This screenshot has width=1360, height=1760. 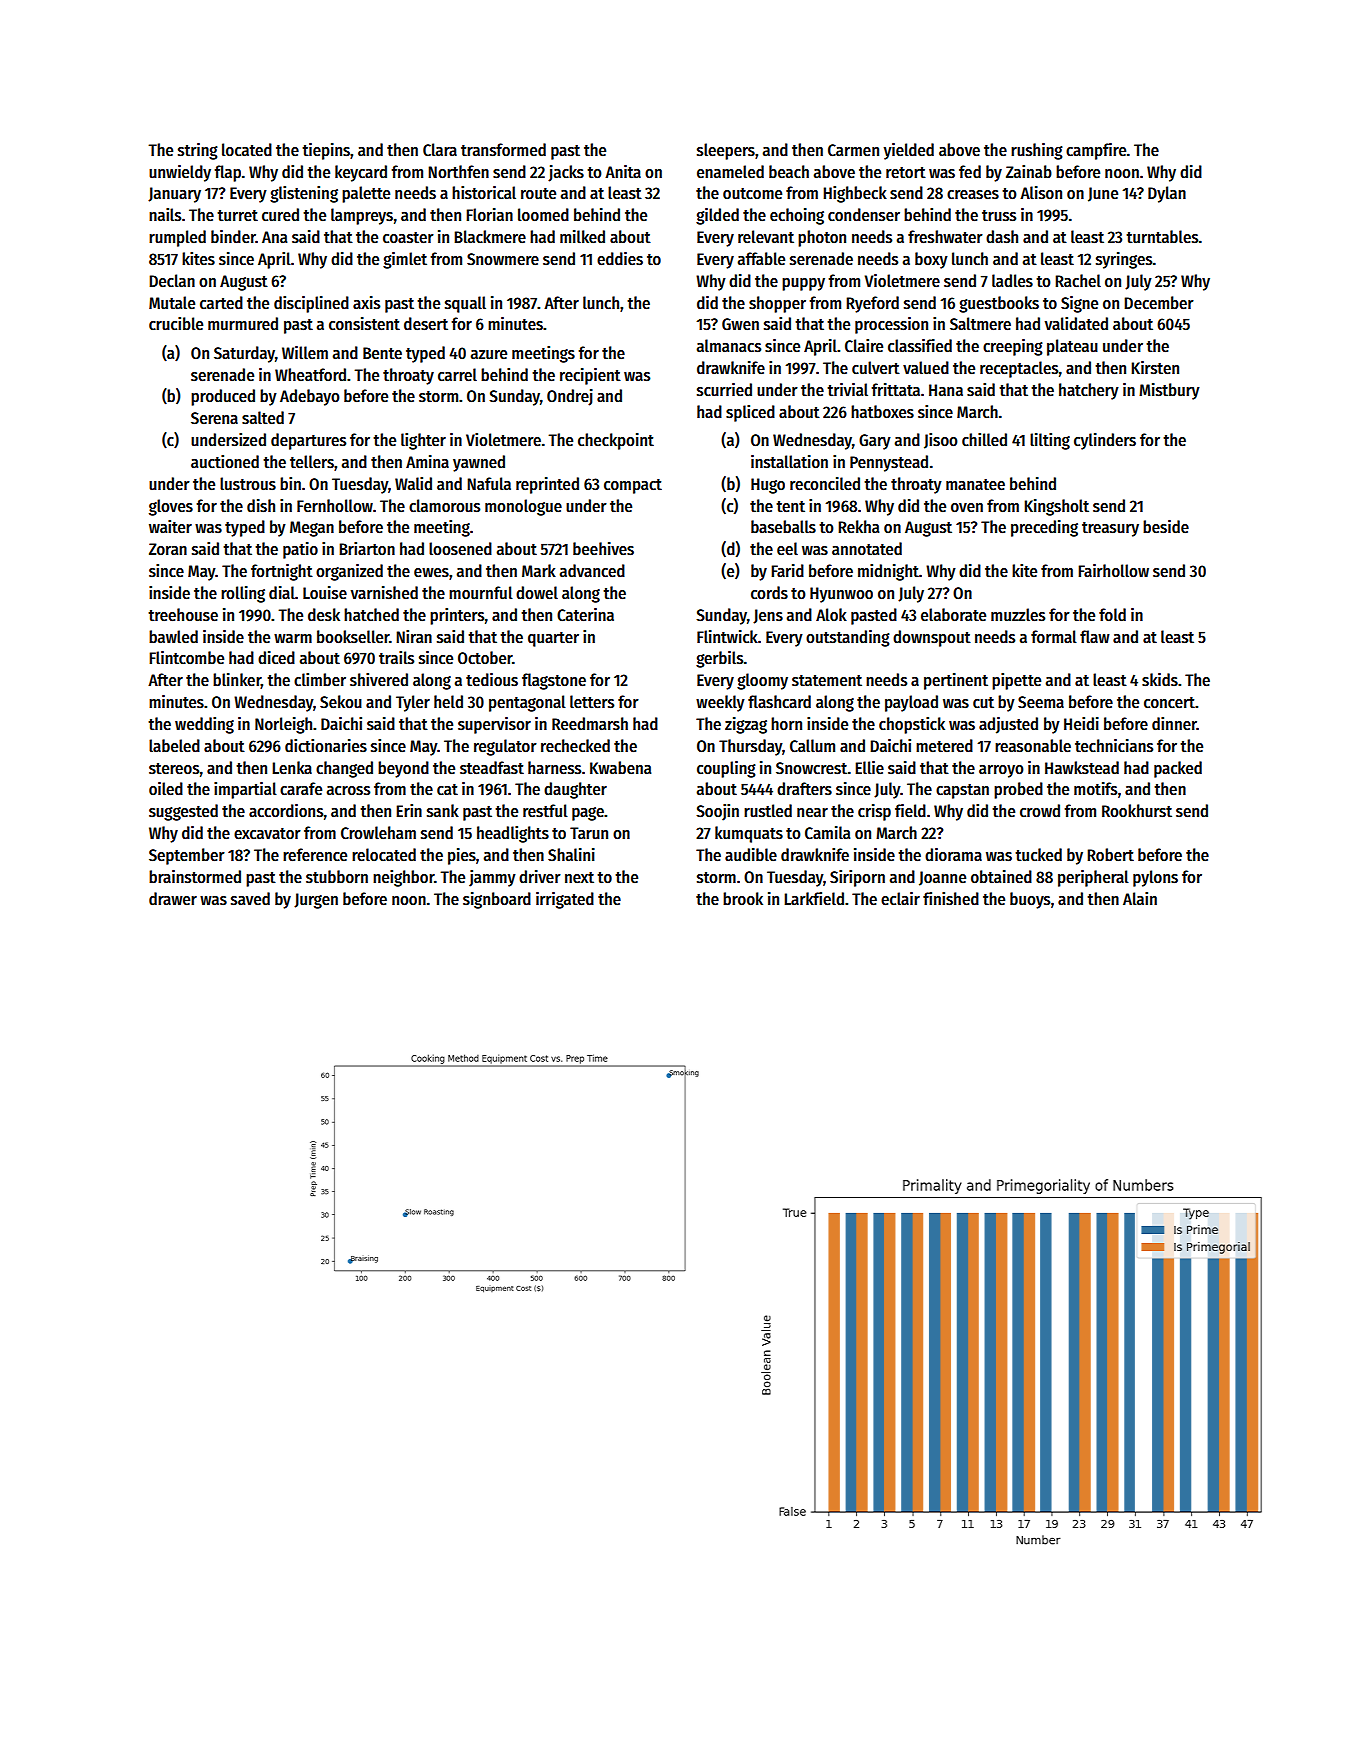 I want to click on compact, so click(x=633, y=486).
